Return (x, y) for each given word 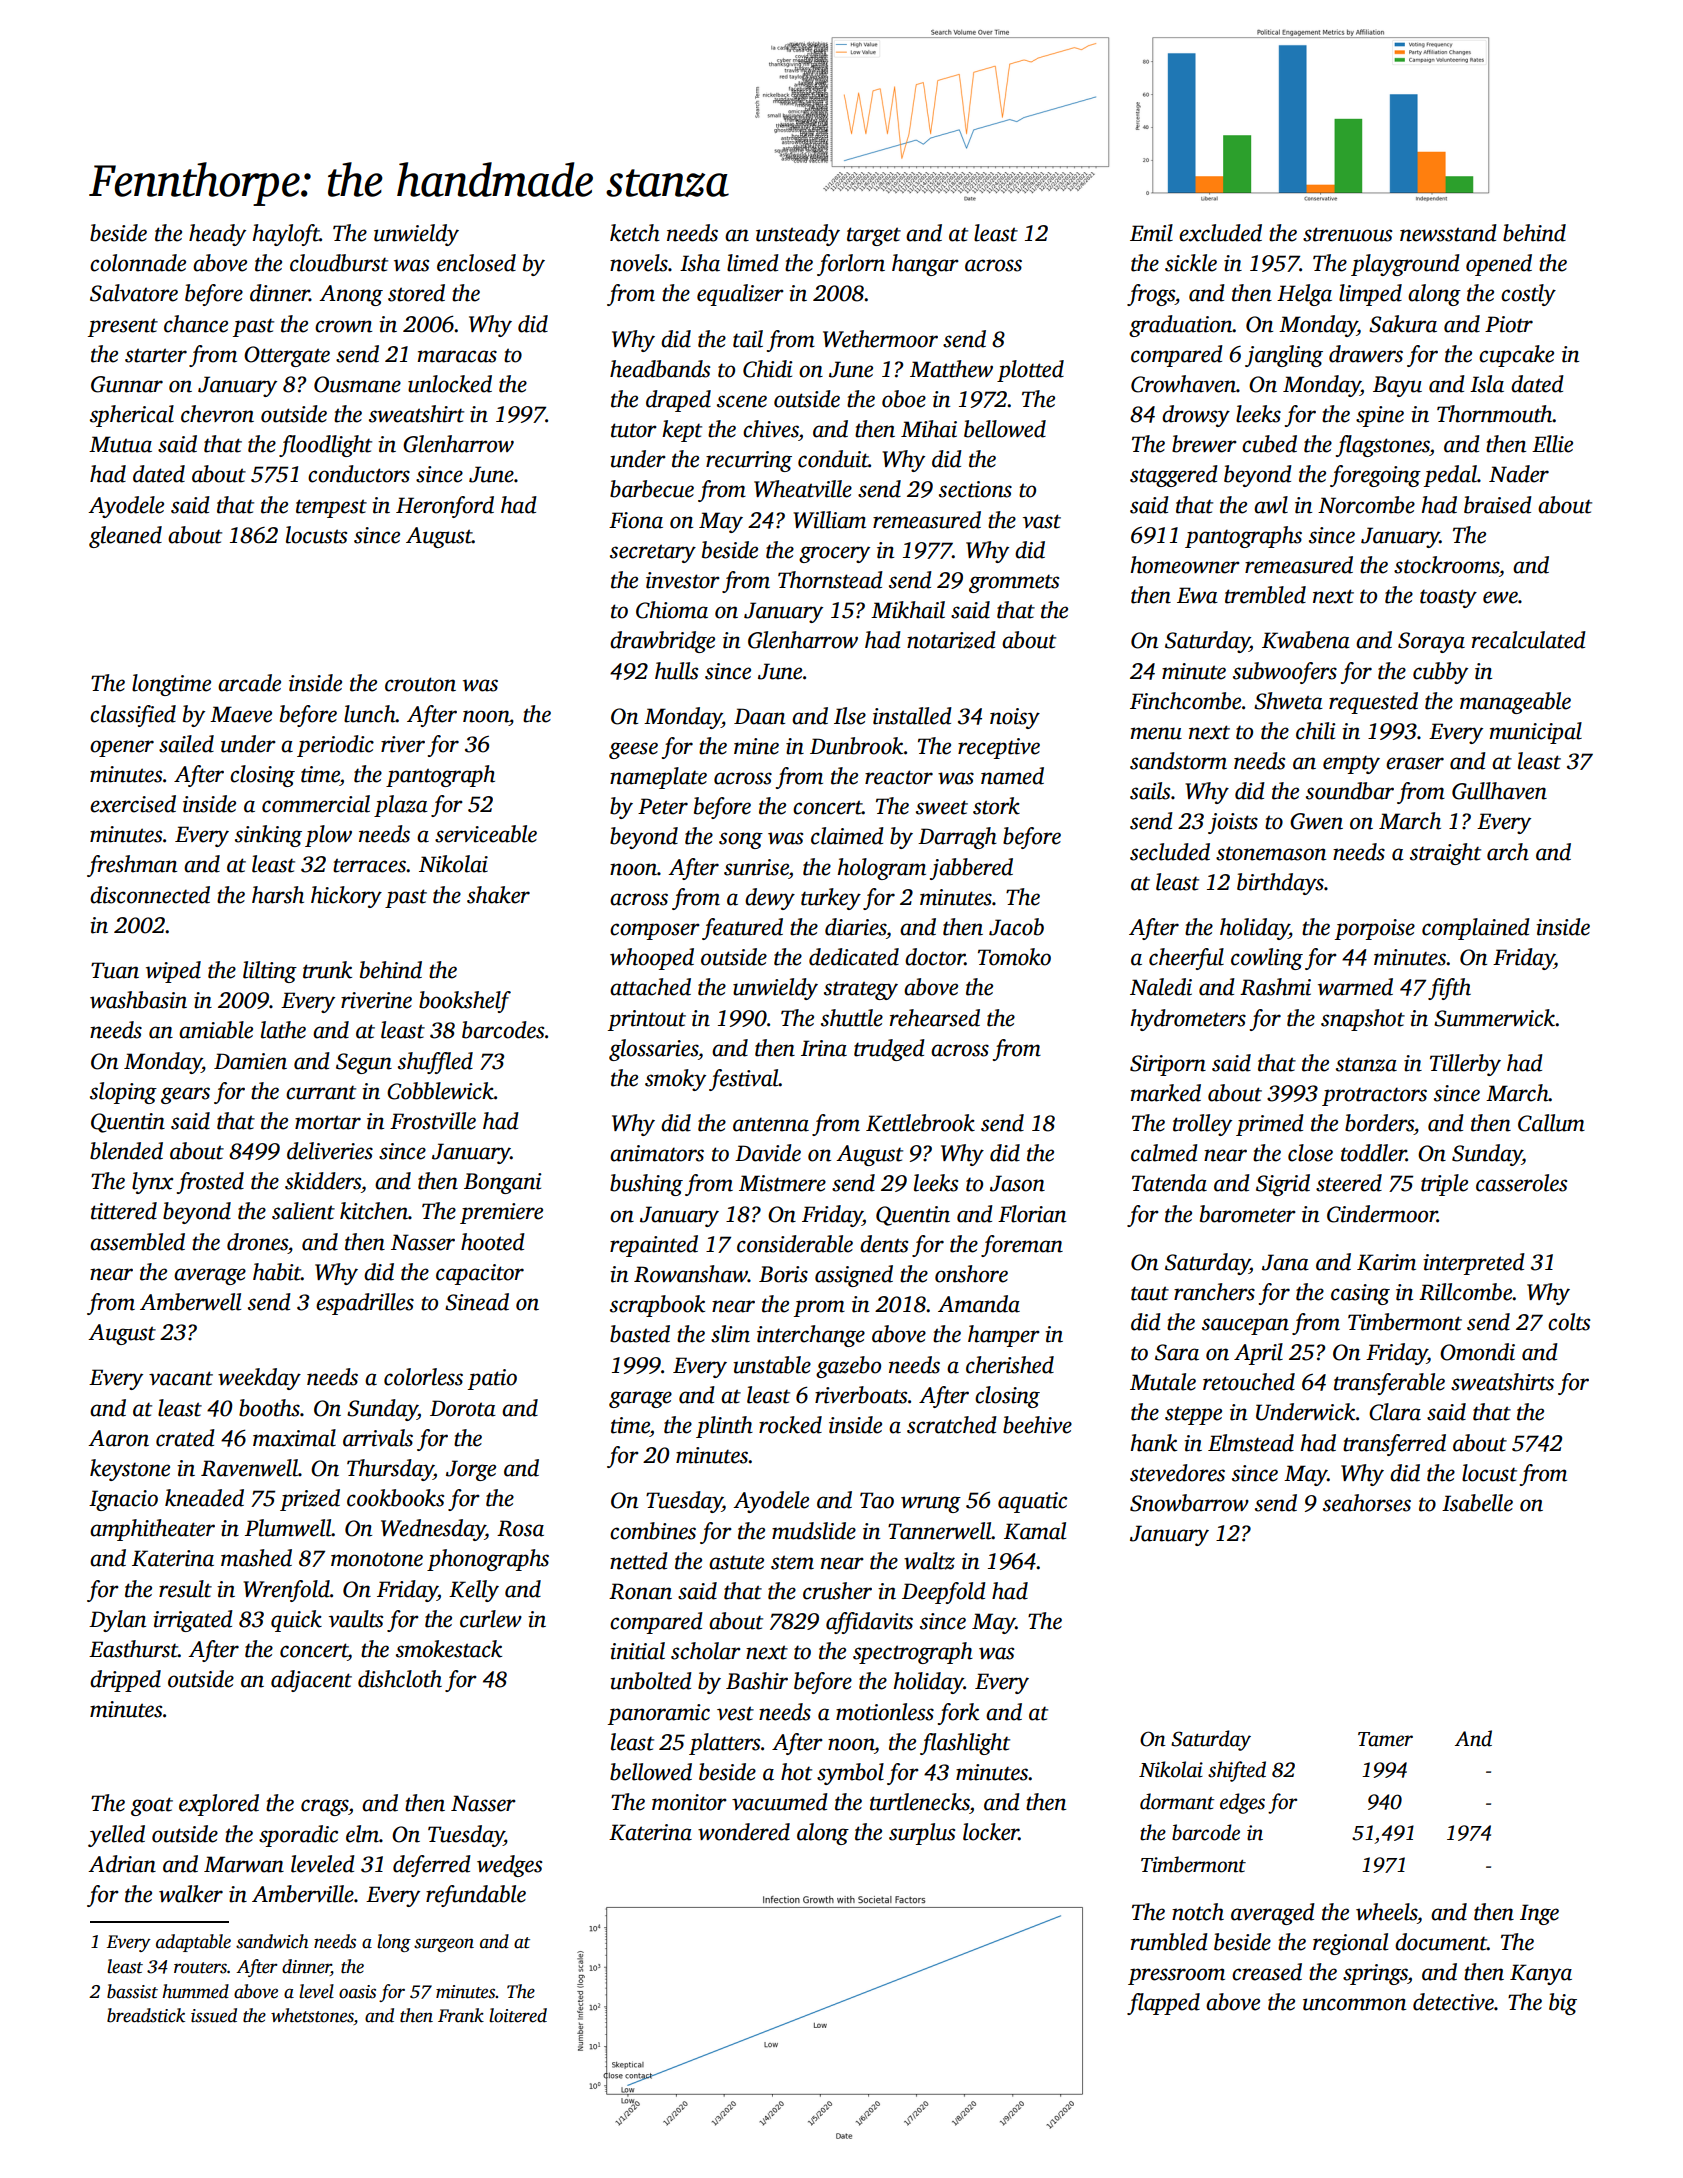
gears (185, 1095)
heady (217, 235)
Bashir (757, 1681)
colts (1569, 1322)
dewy (770, 899)
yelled (116, 1836)
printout (647, 1020)
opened (1499, 265)
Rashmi (1275, 987)
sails (1150, 791)
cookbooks (395, 1498)
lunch (370, 714)
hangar (925, 265)
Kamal (1035, 1531)
